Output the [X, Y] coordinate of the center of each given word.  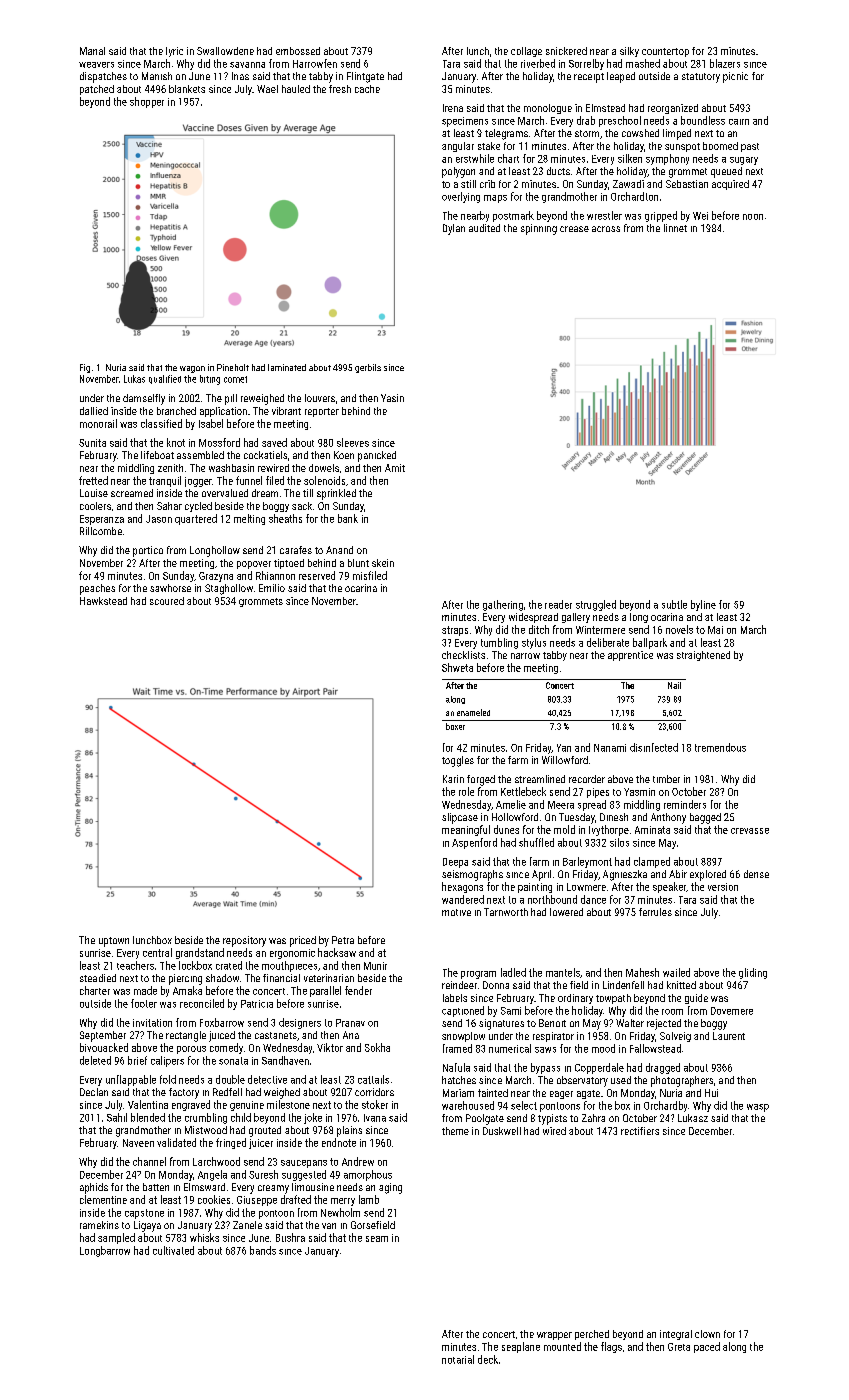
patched [97, 90]
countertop [665, 52]
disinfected [654, 747]
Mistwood [206, 1130]
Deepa [455, 863]
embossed [298, 51]
